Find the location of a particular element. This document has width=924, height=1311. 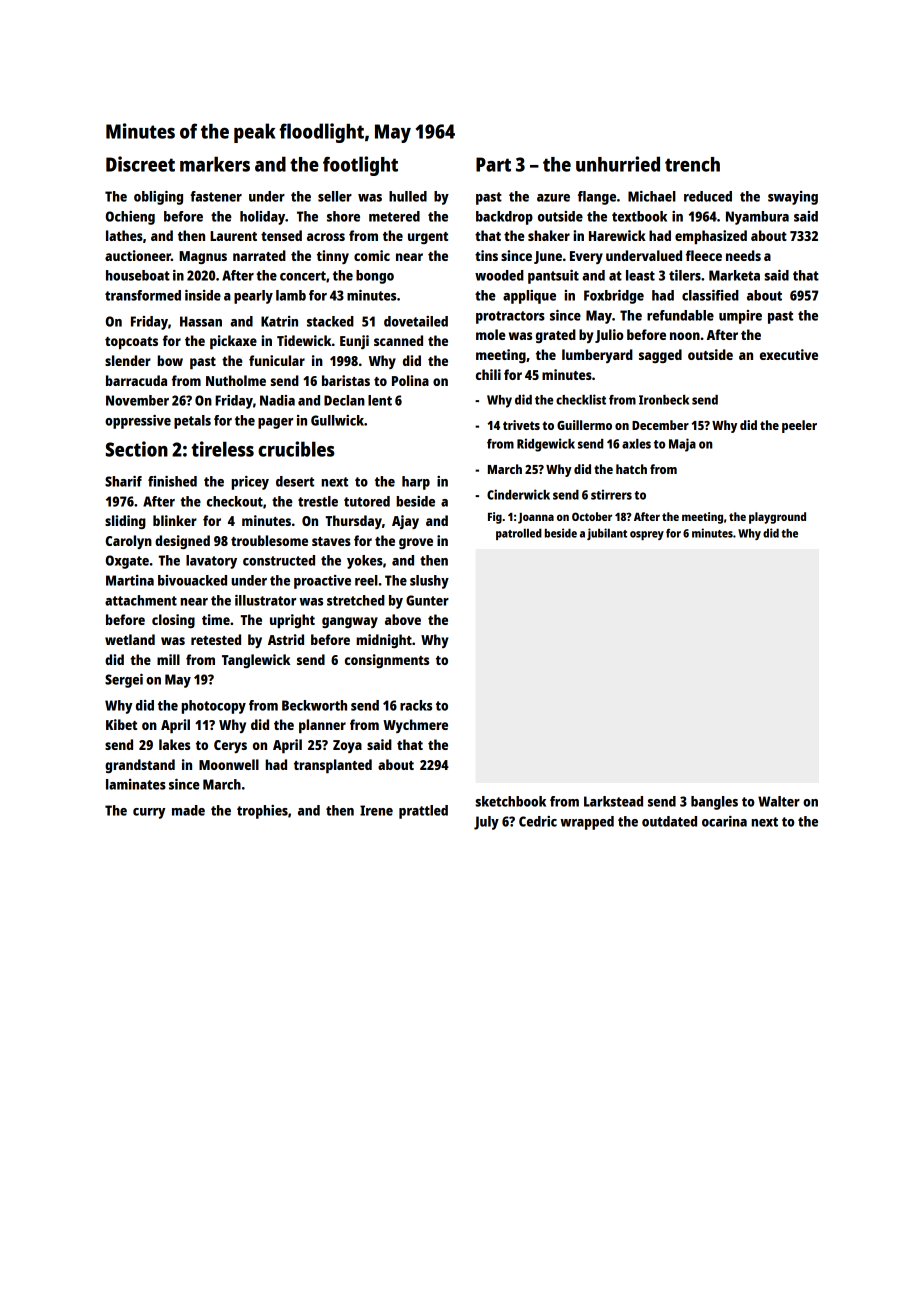

markers is located at coordinates (215, 164).
